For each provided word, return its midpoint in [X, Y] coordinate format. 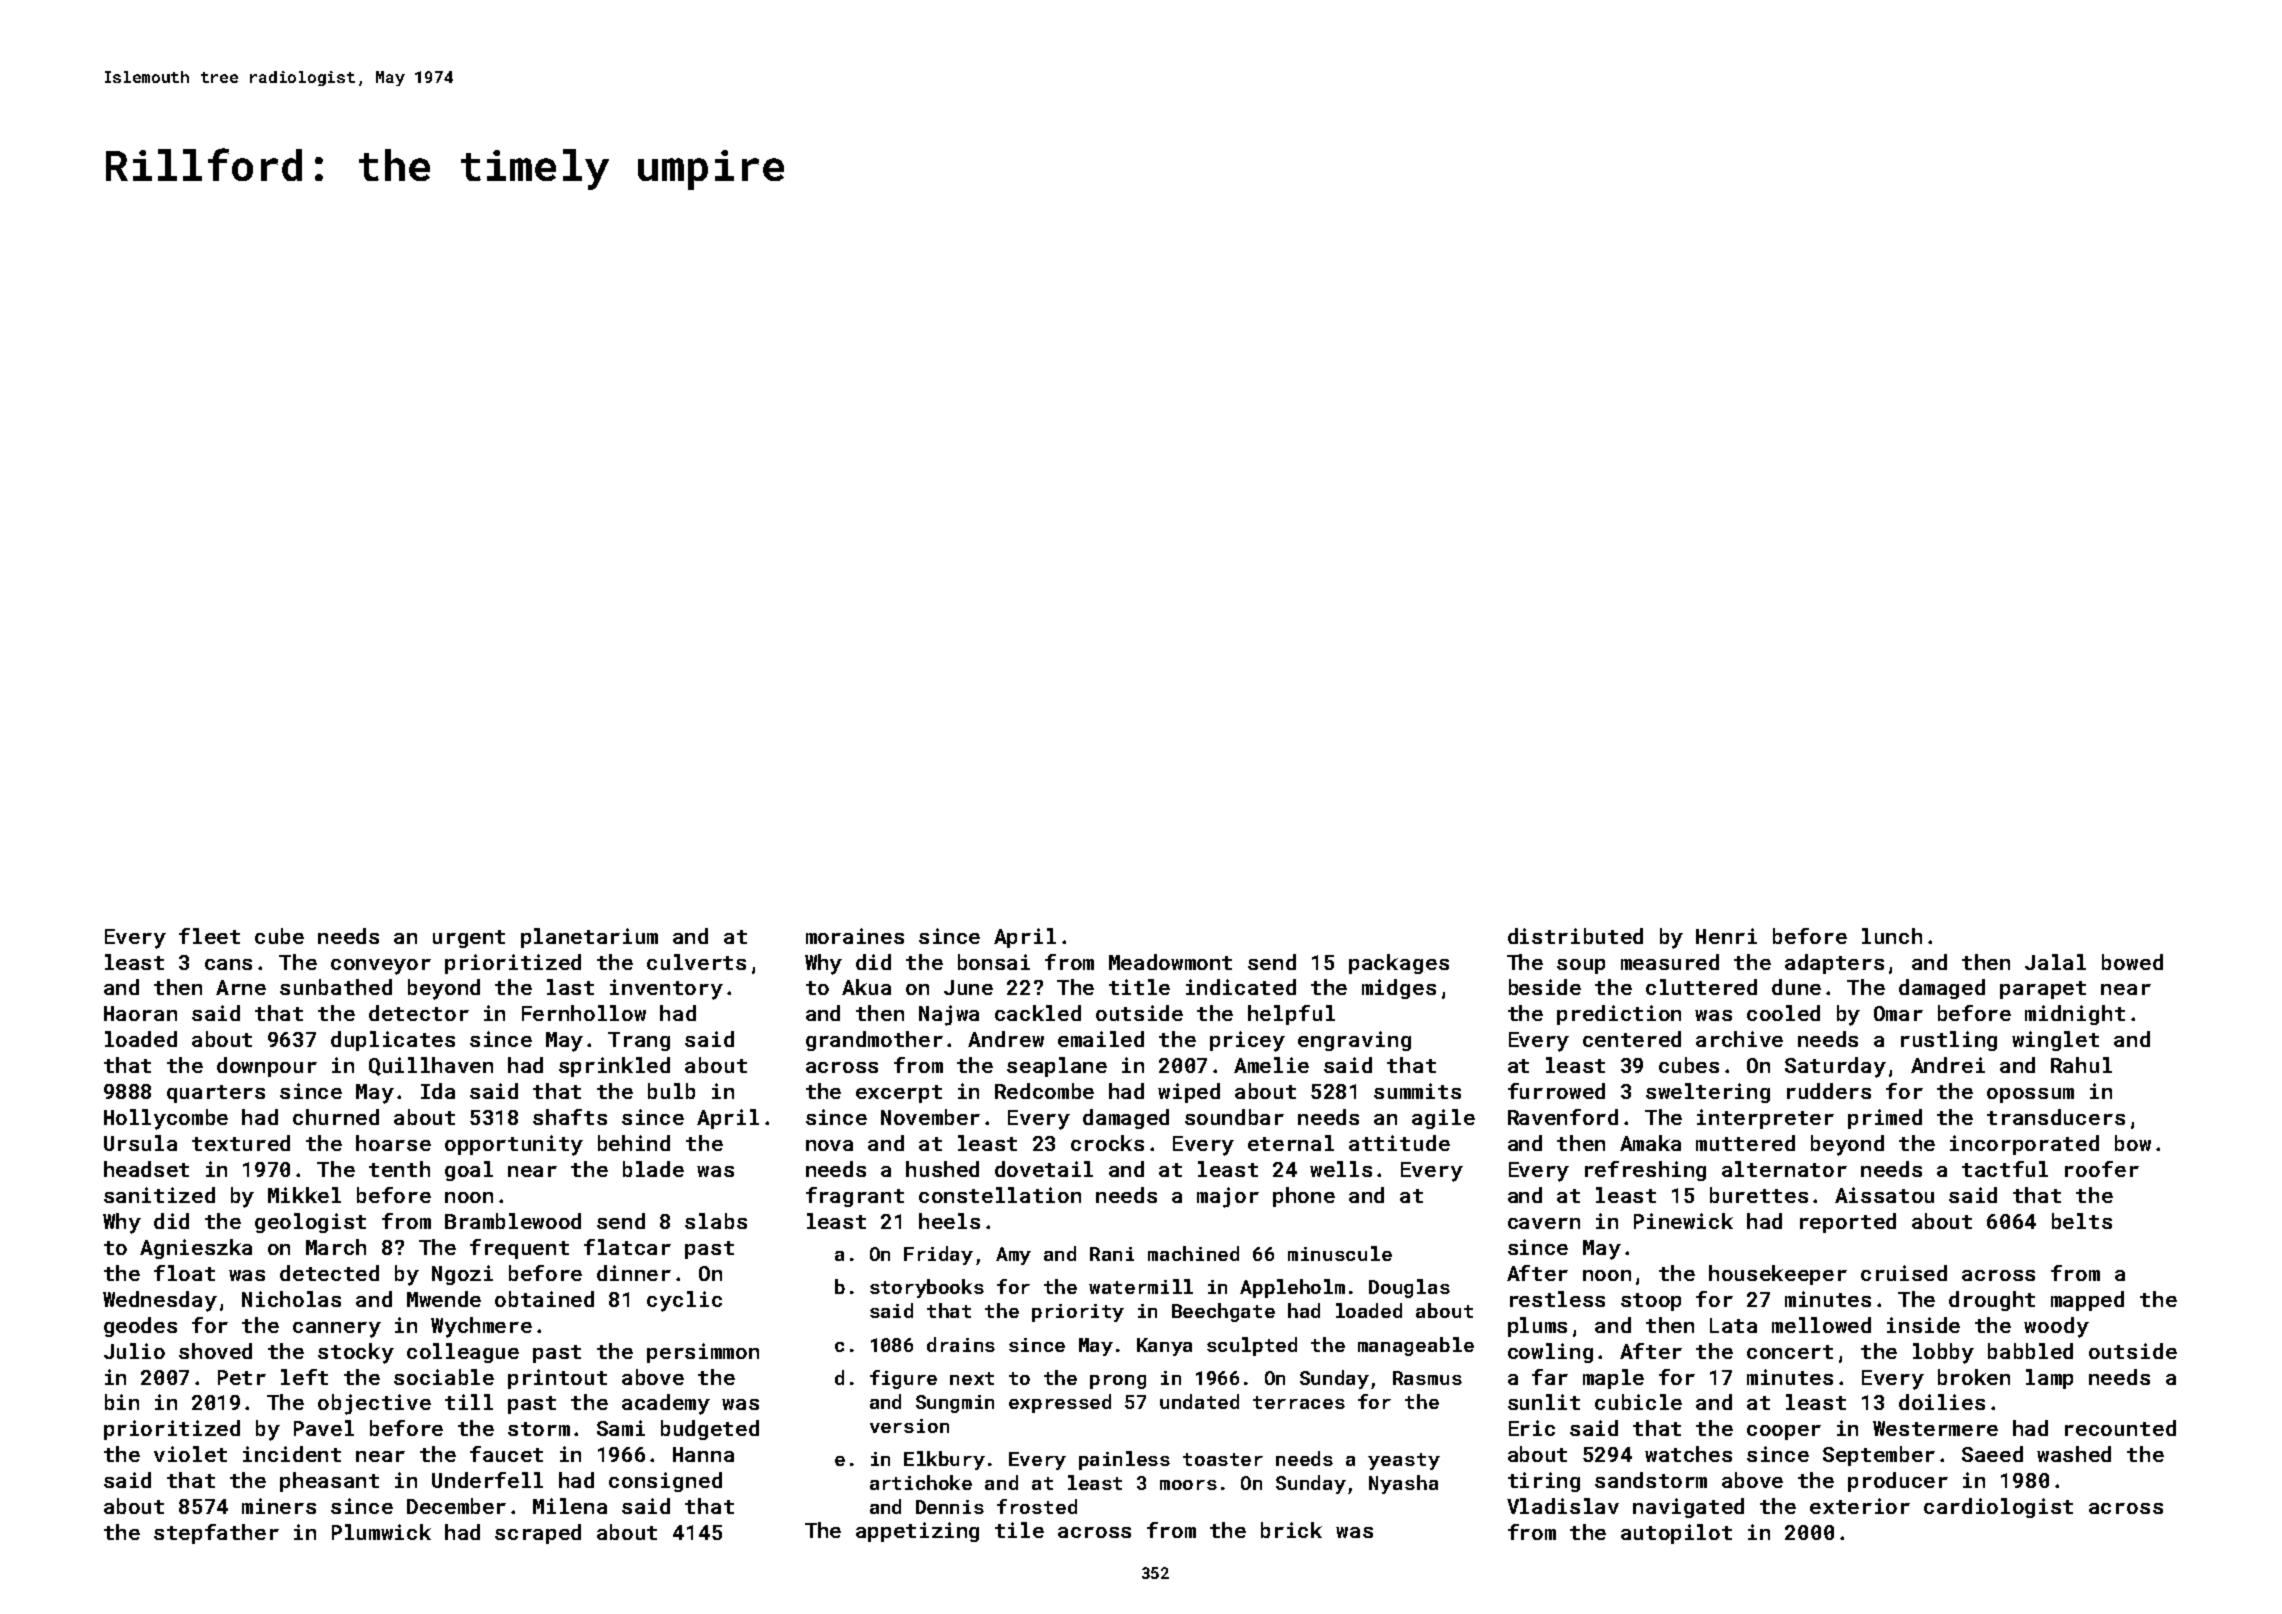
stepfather [216, 1534]
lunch [1892, 936]
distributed [1575, 936]
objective [374, 1404]
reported [1848, 1223]
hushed [942, 1169]
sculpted [1252, 1346]
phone [1304, 1197]
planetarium [589, 938]
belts [2082, 1221]
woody [2056, 1327]
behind [634, 1143]
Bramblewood [513, 1221]
